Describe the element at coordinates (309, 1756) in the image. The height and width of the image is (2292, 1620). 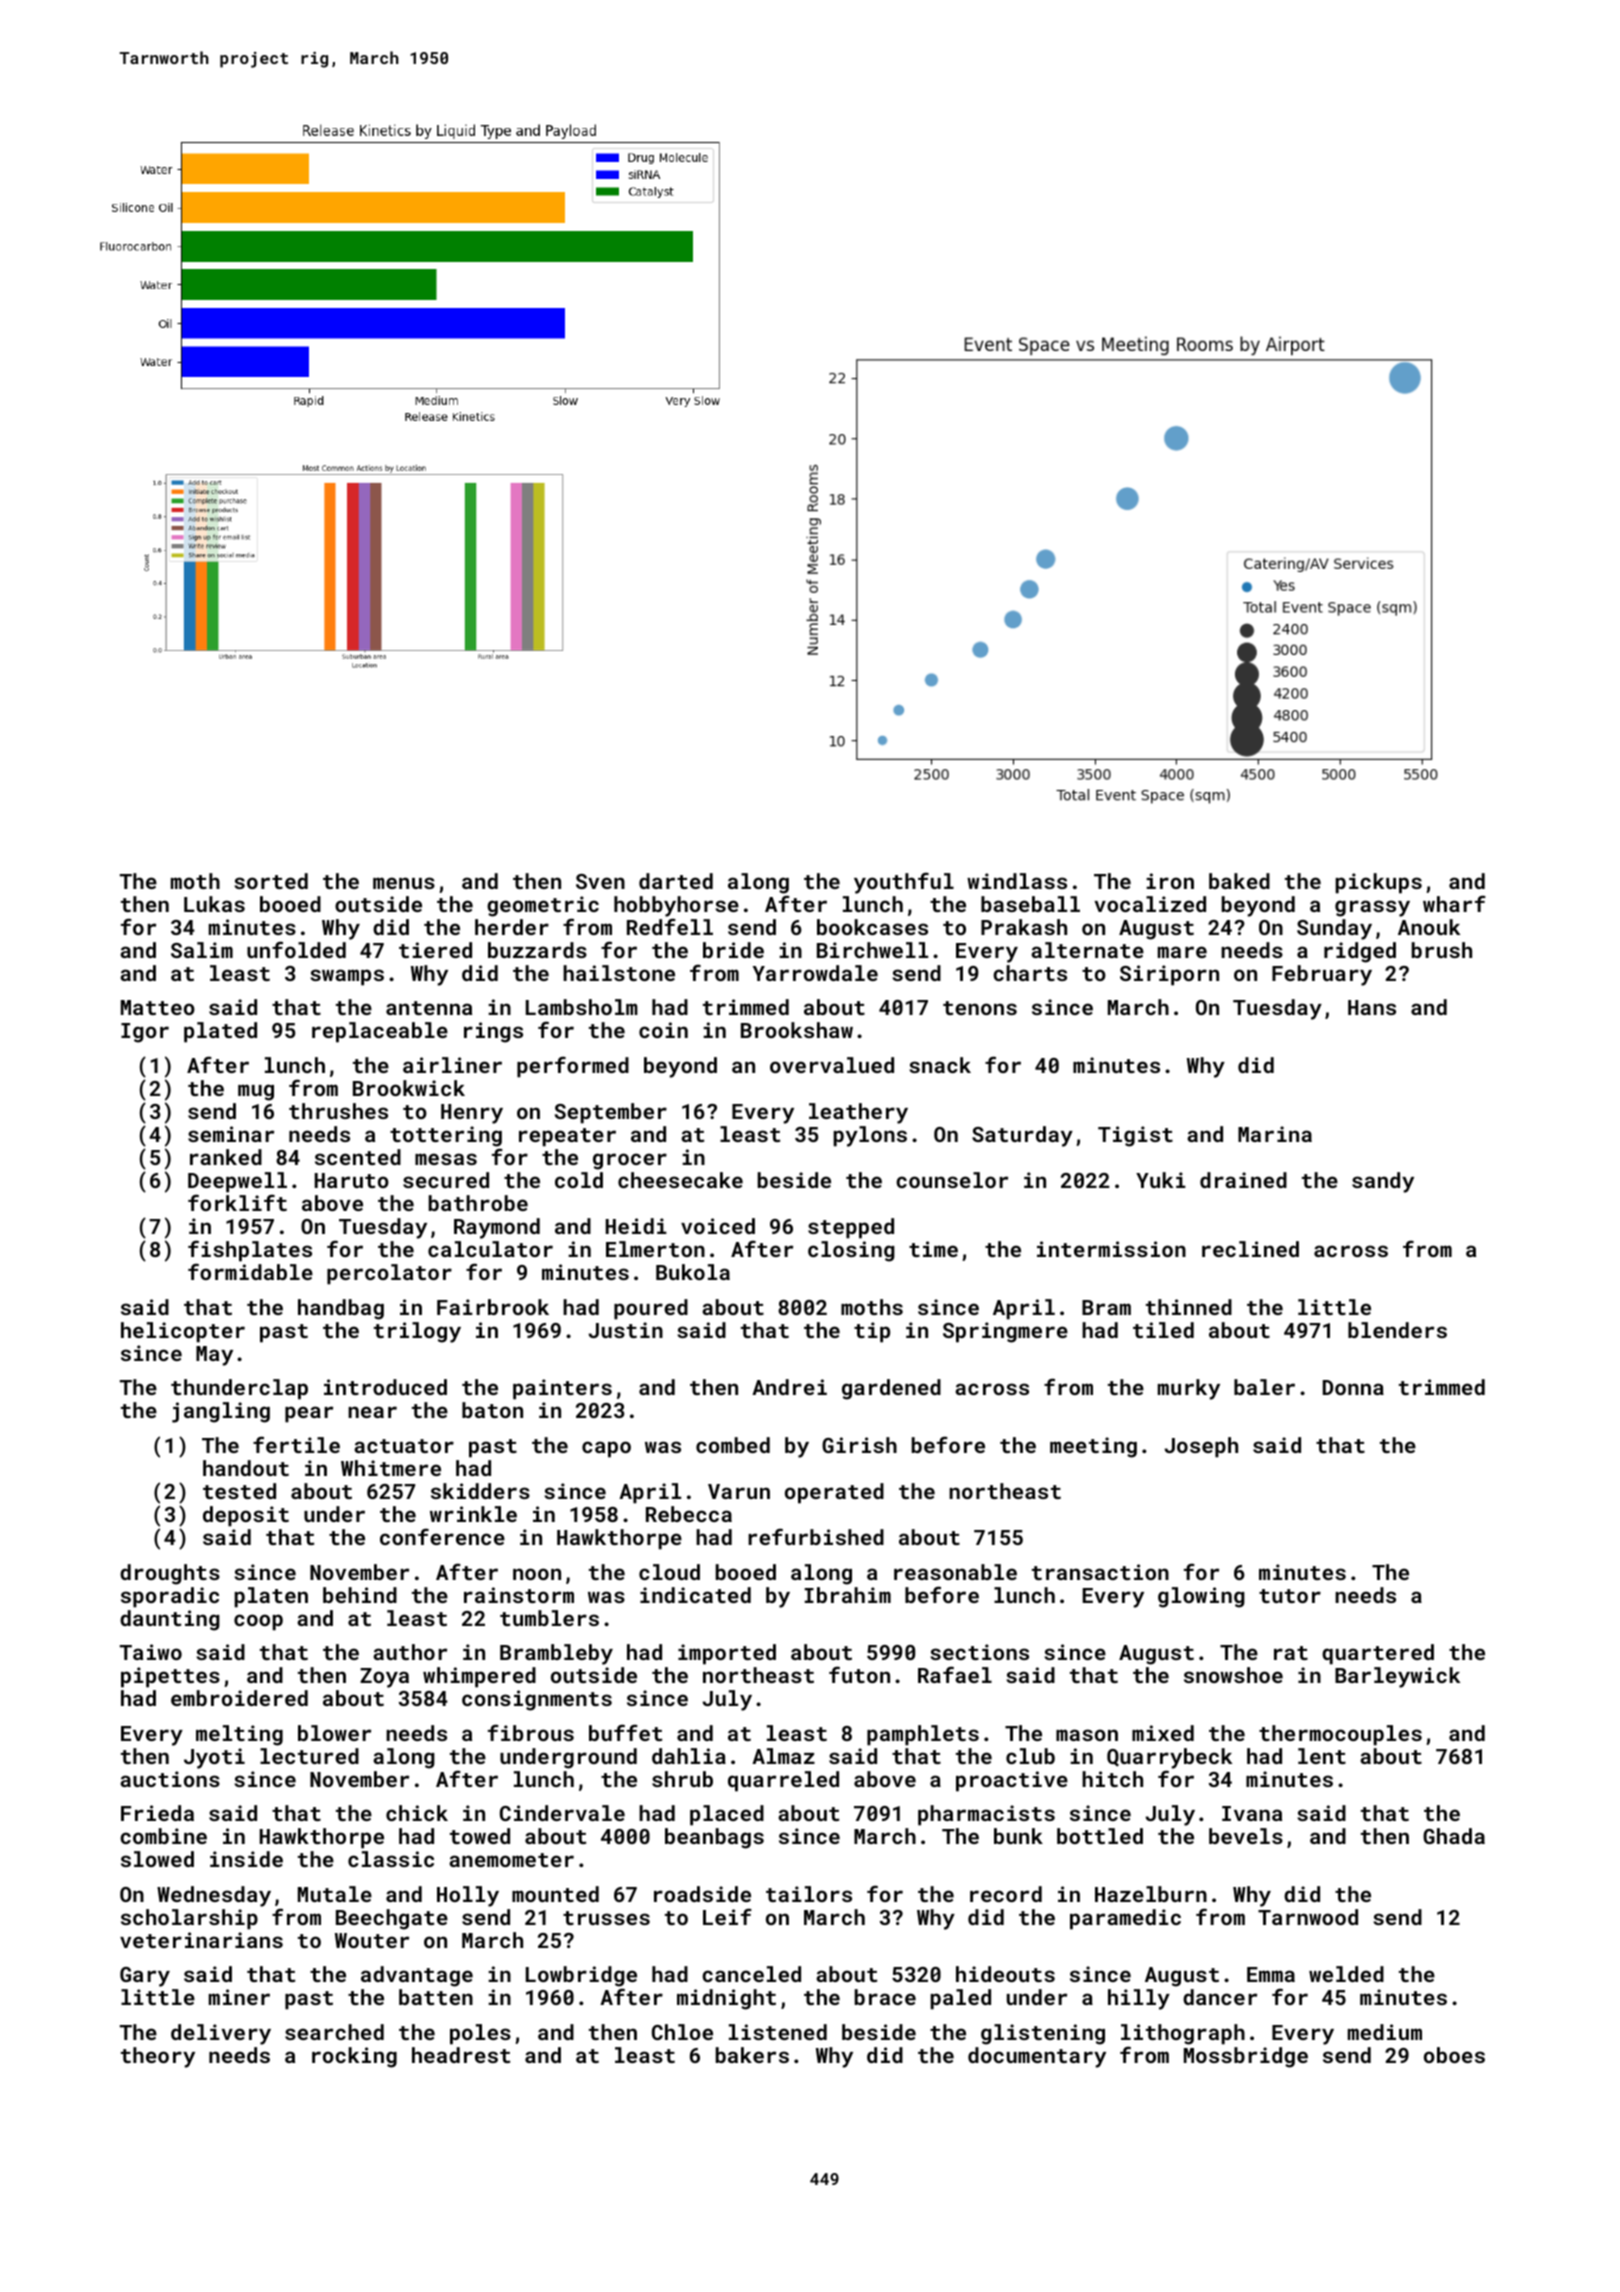
I see `lectured` at that location.
